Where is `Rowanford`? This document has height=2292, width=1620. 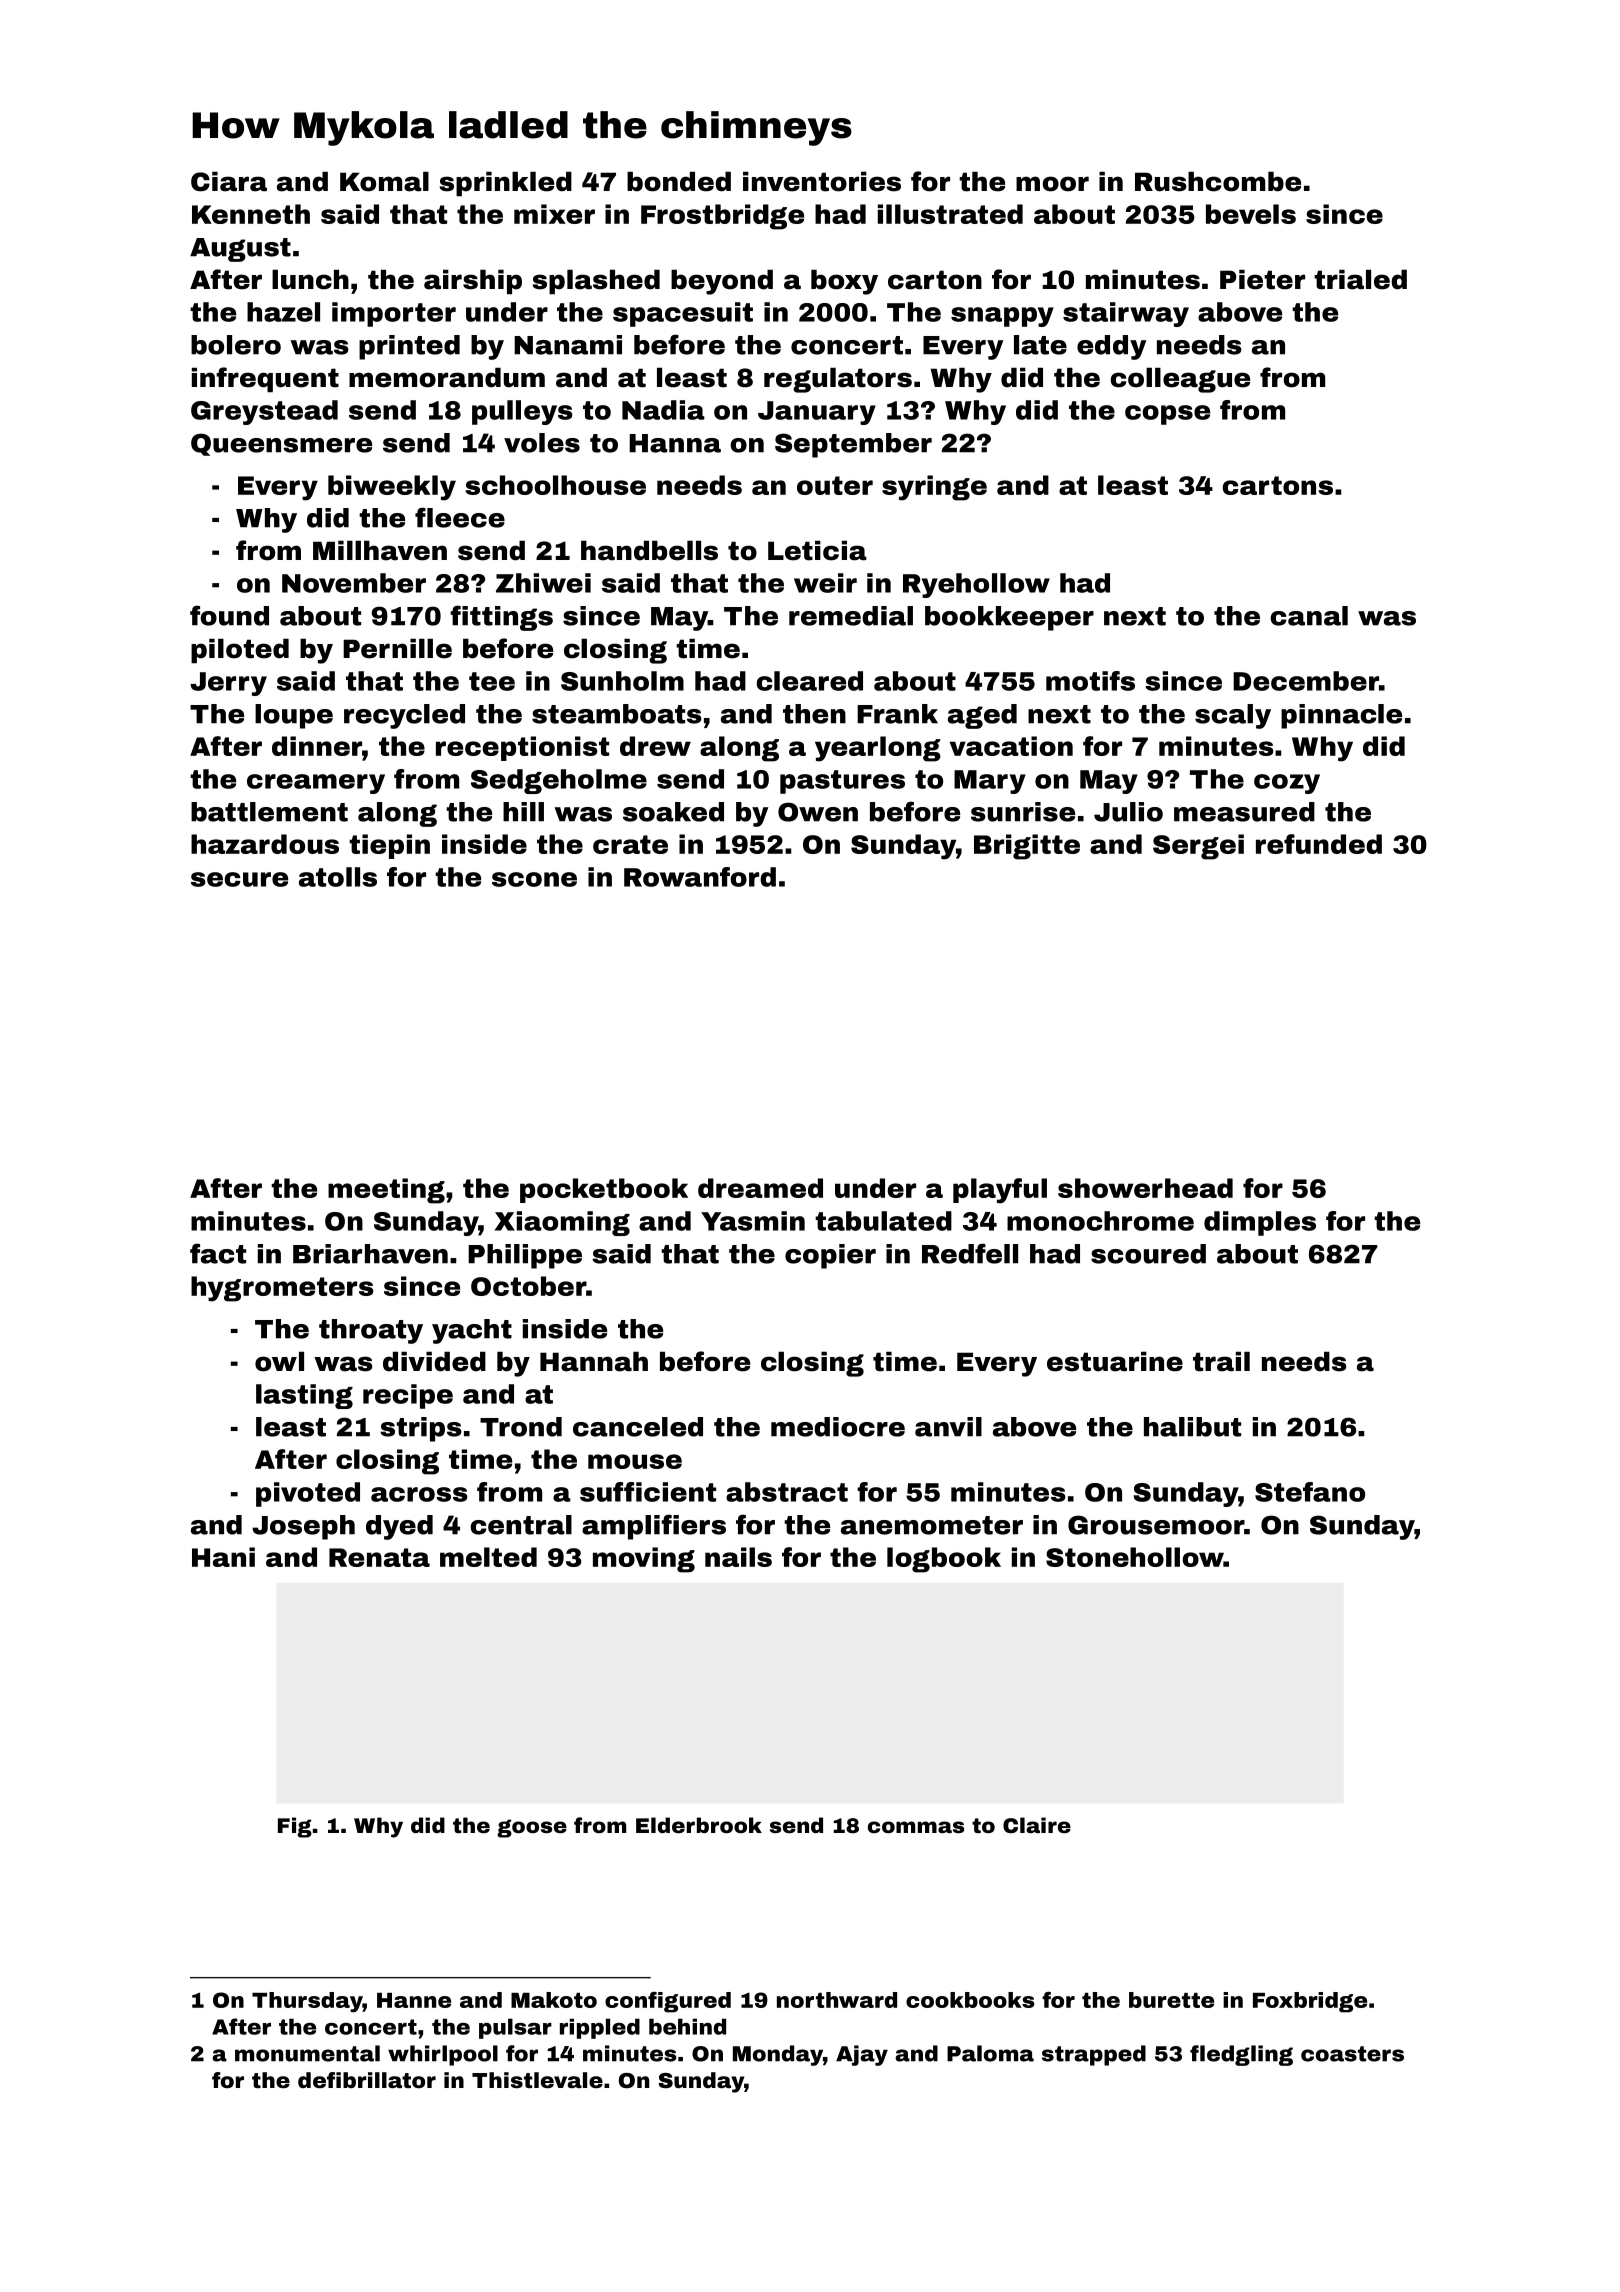
Rowanford is located at coordinates (700, 877).
